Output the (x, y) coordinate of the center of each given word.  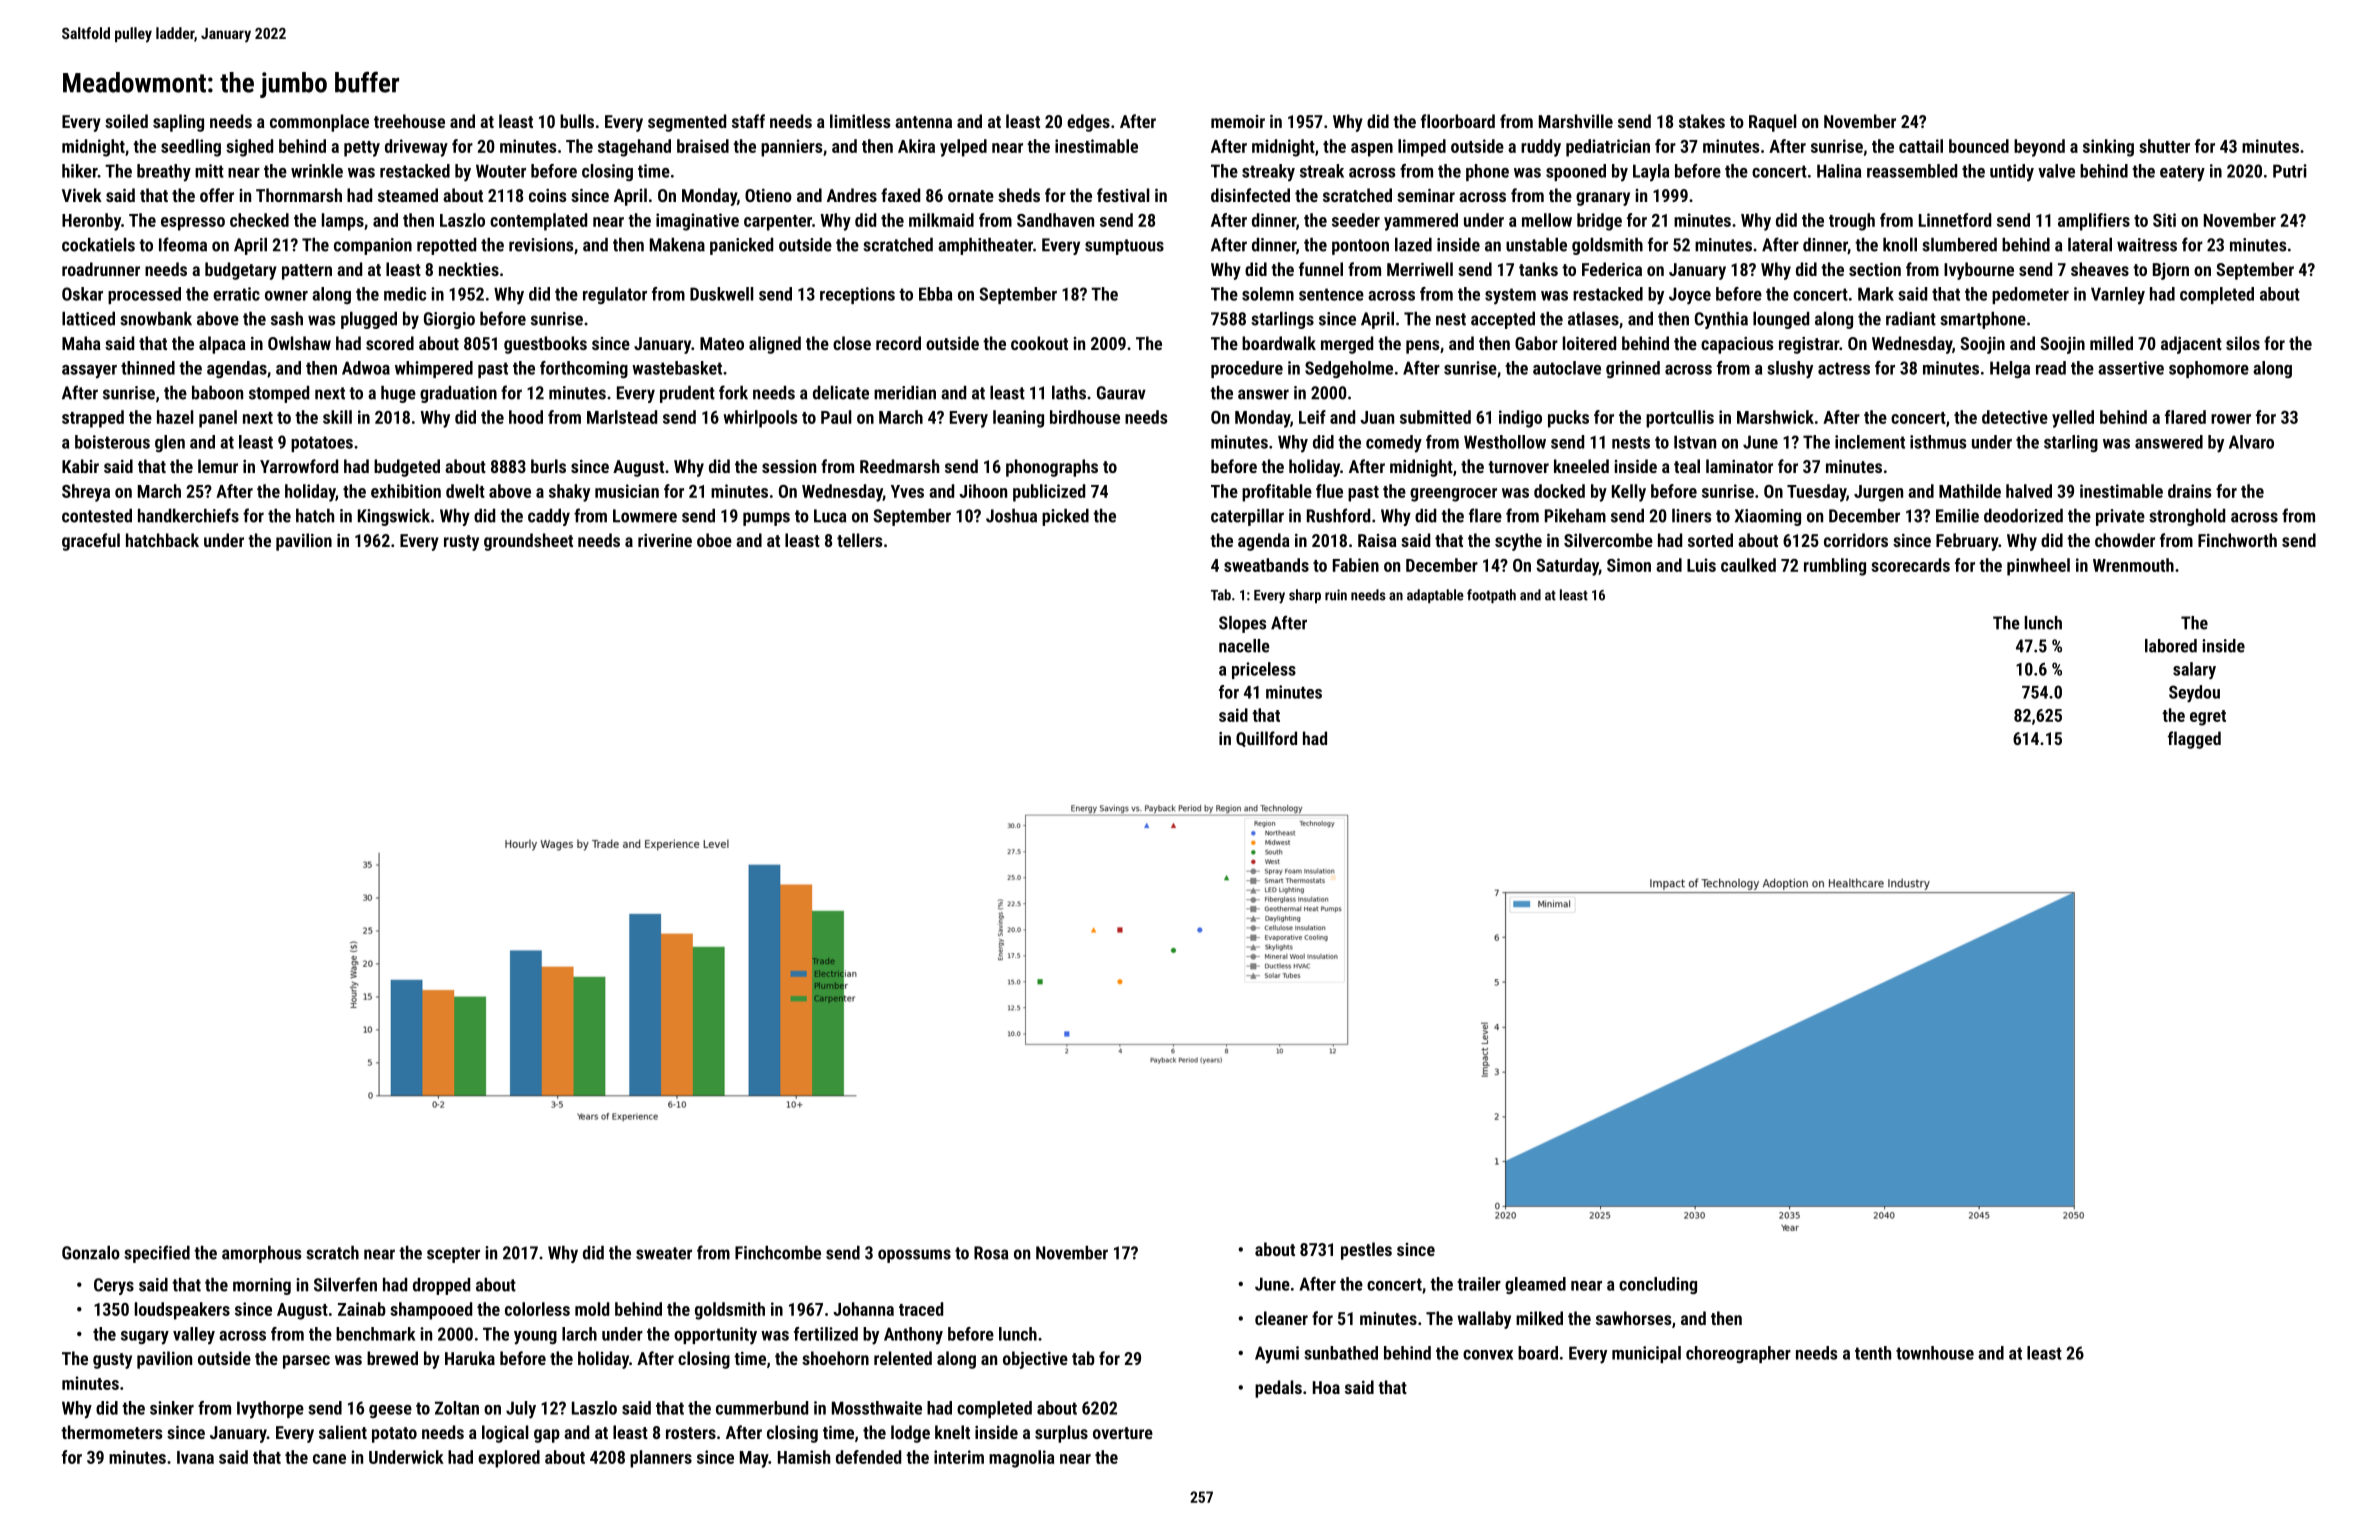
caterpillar (1247, 517)
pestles (1366, 1251)
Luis (1701, 565)
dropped (441, 1286)
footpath (1491, 596)
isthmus (1938, 442)
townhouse (1935, 1353)
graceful (91, 542)
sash (287, 319)
